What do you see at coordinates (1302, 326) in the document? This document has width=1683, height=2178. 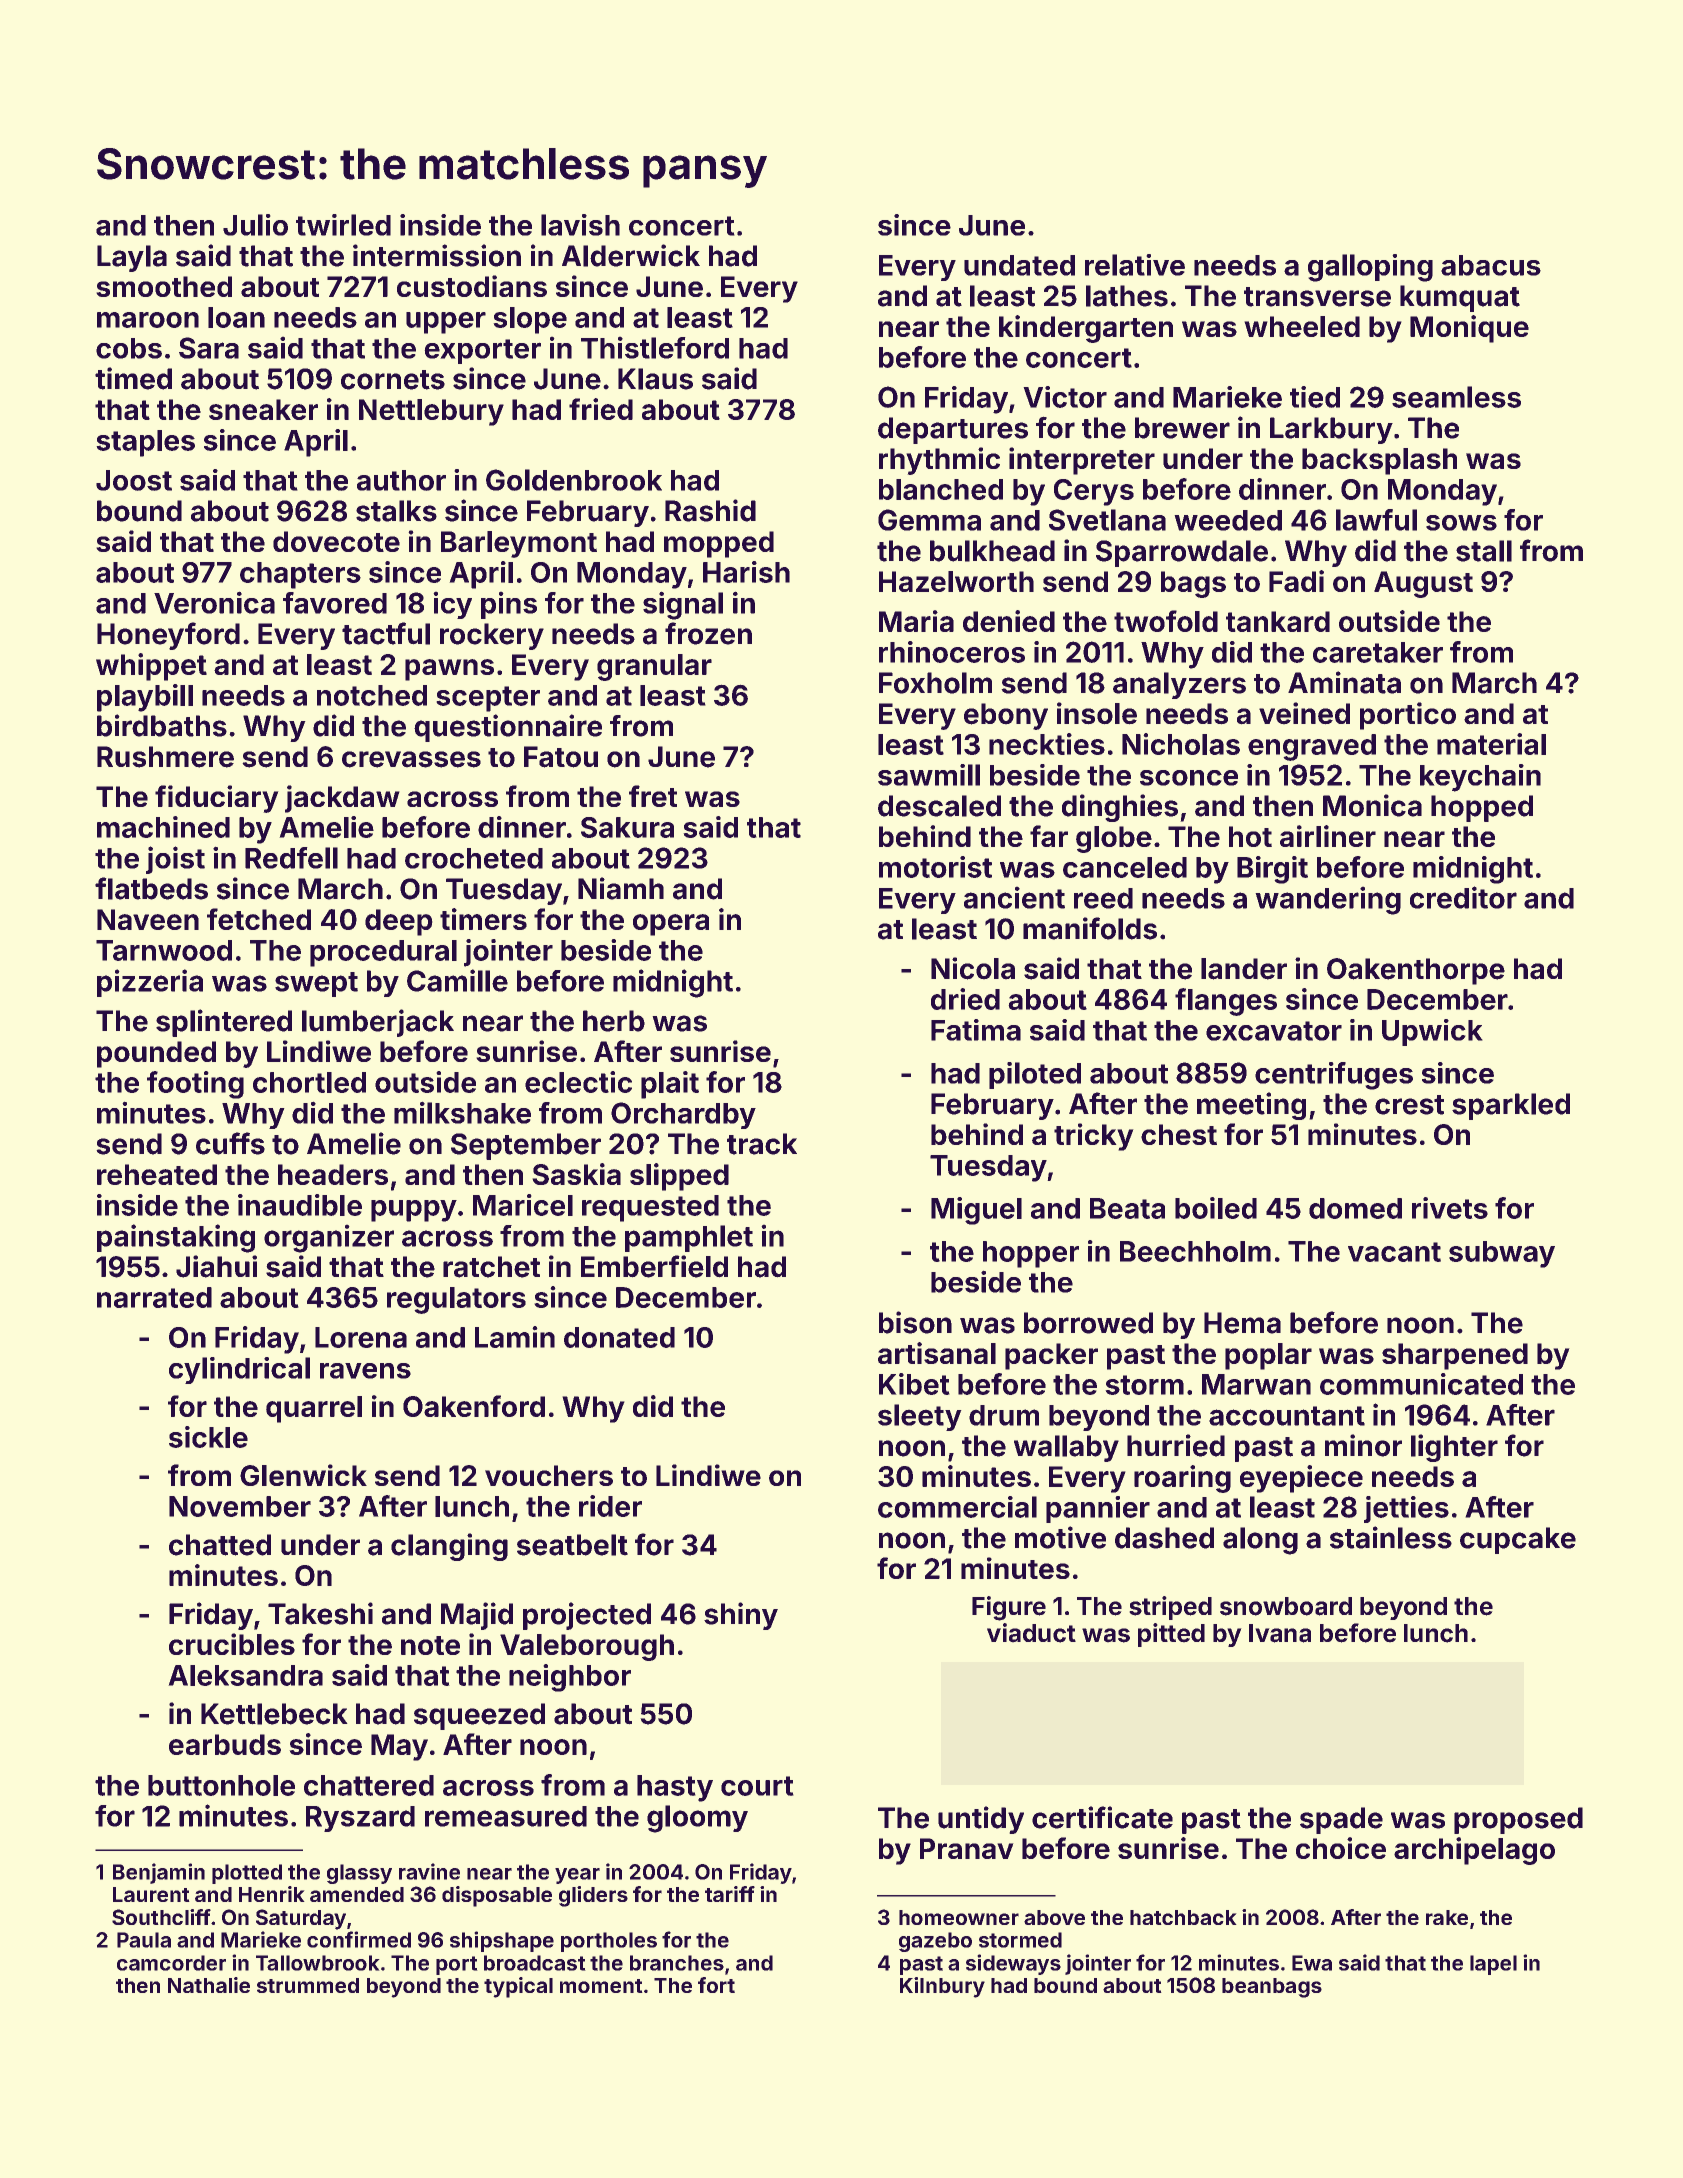 I see `wheeled` at bounding box center [1302, 326].
